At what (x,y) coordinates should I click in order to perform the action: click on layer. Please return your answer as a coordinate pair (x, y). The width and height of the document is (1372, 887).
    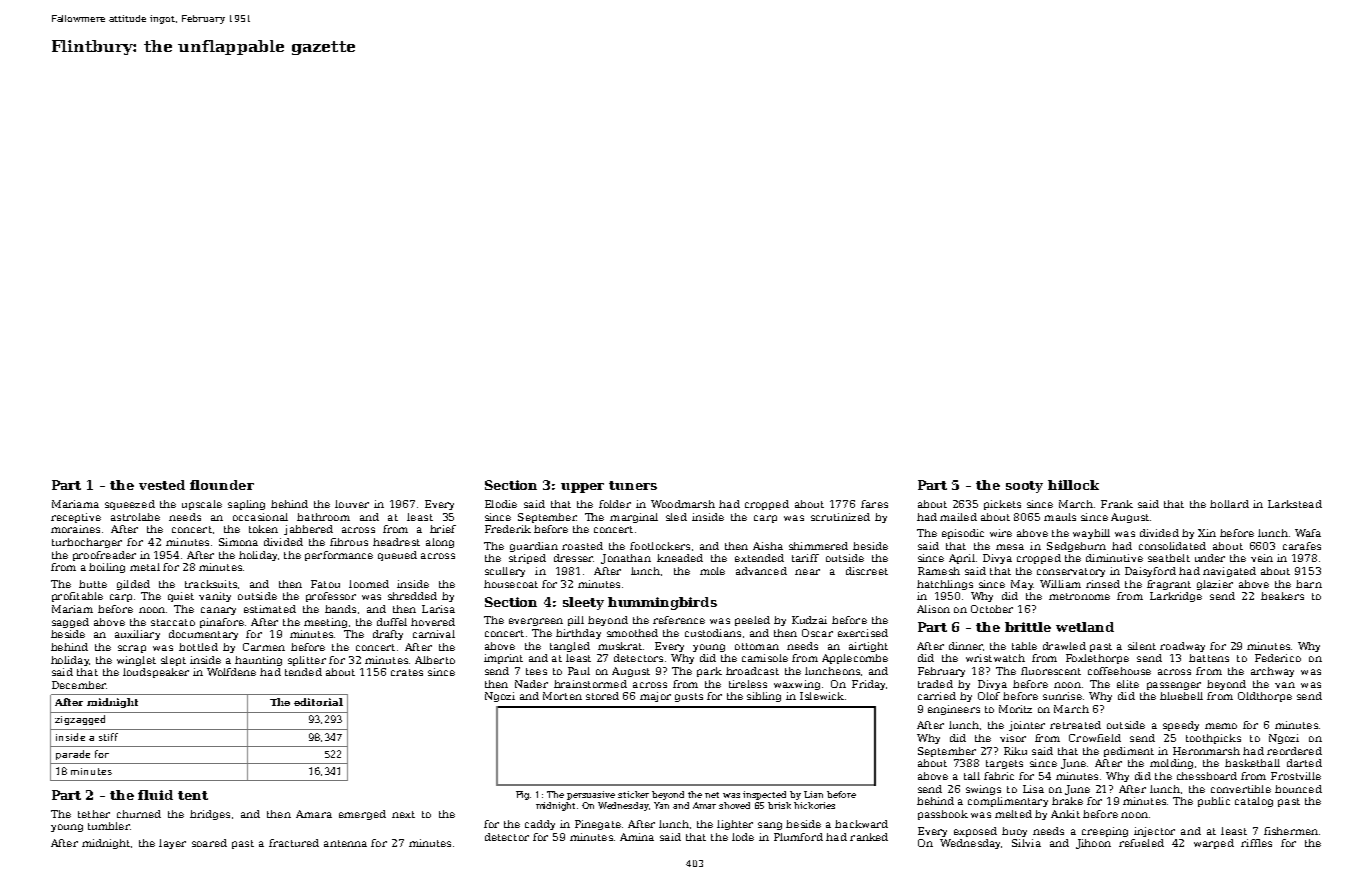
    Looking at the image, I should click on (172, 844).
